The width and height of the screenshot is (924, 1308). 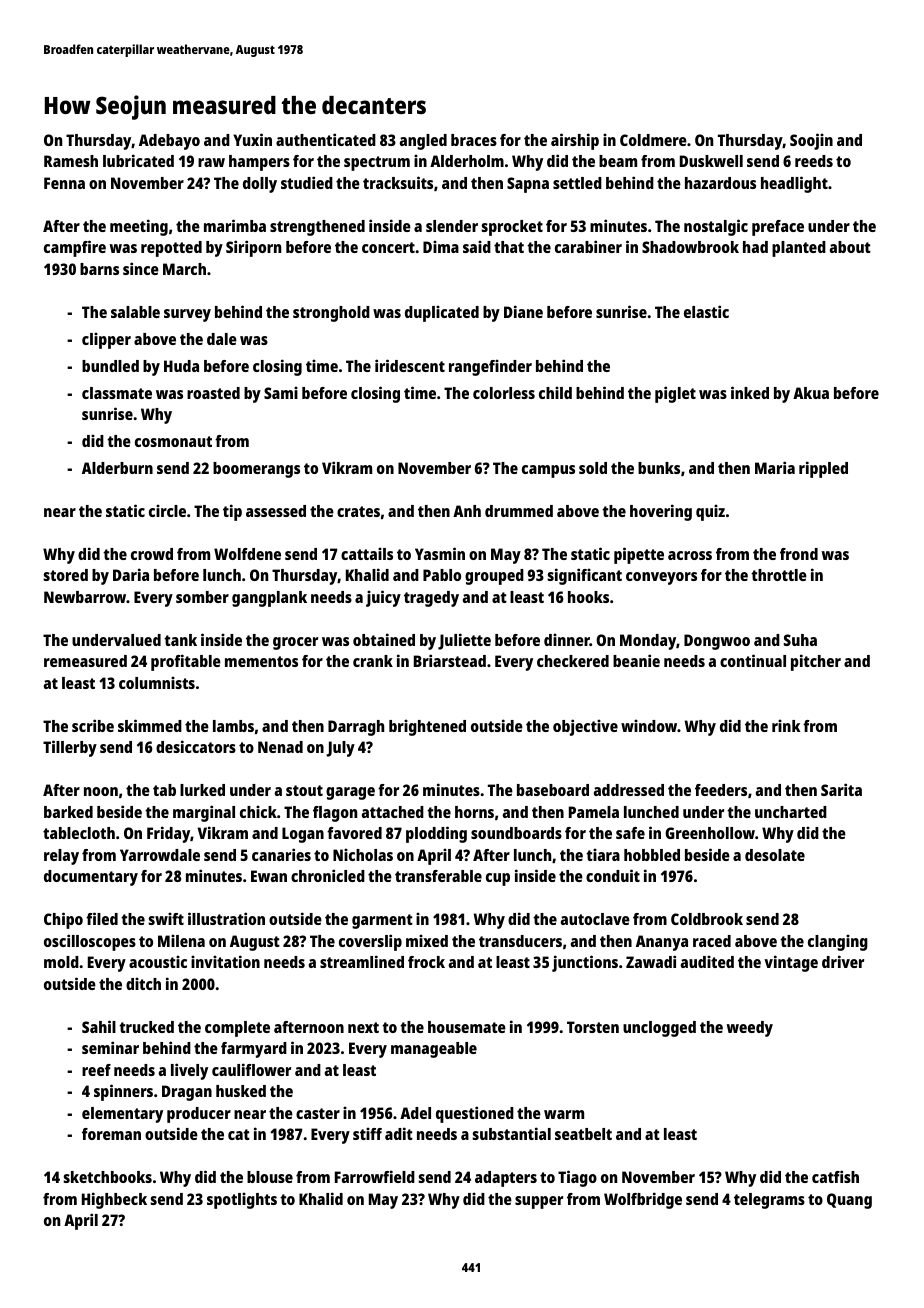 What do you see at coordinates (474, 140) in the screenshot?
I see `braces` at bounding box center [474, 140].
